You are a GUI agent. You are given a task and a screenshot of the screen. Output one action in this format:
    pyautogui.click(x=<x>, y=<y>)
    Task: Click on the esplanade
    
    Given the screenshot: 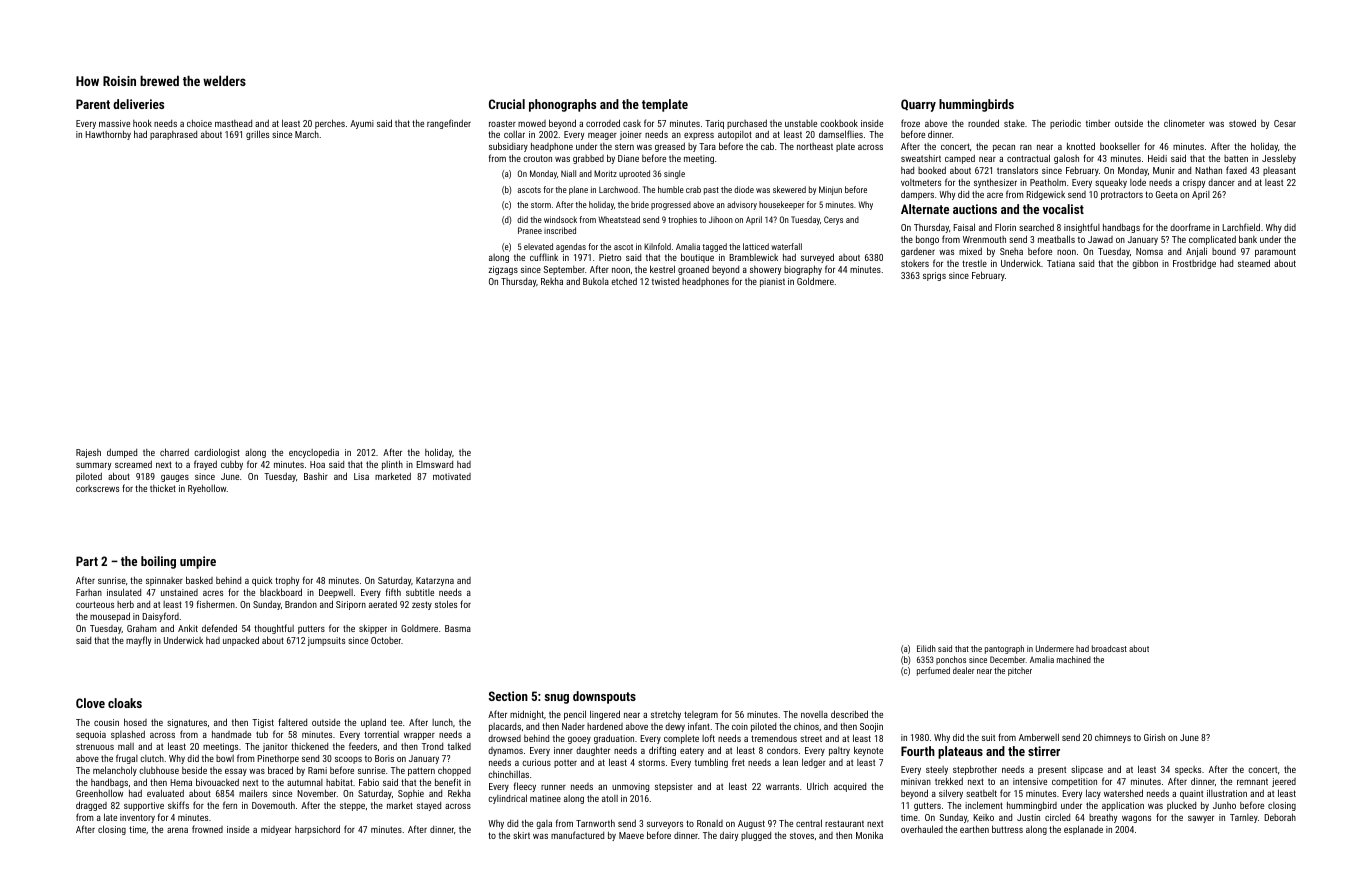 What is the action you would take?
    pyautogui.click(x=1083, y=830)
